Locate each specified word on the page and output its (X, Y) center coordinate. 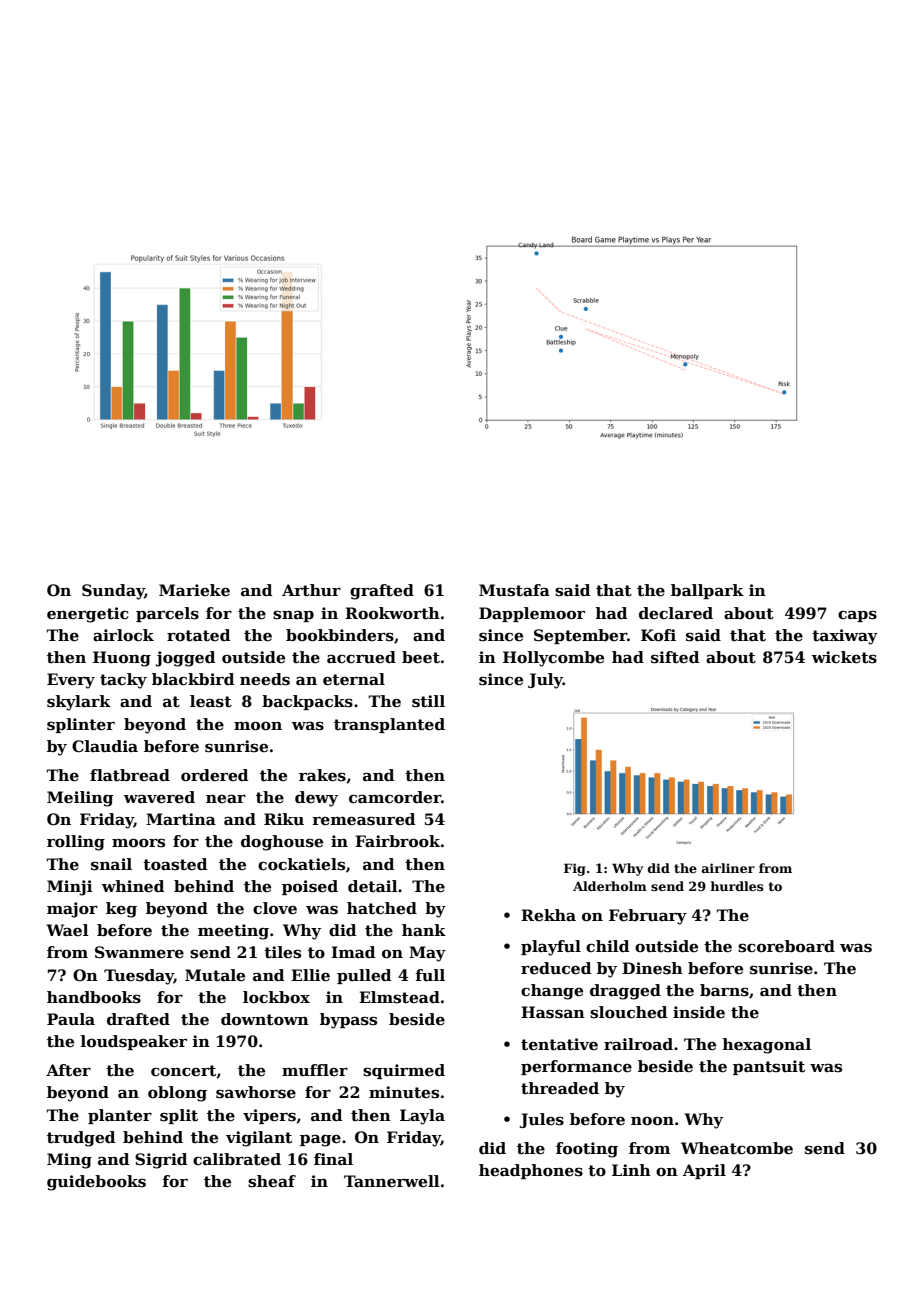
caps (857, 616)
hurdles (737, 886)
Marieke (194, 590)
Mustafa (514, 590)
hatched (382, 908)
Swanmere (139, 952)
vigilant (259, 1139)
